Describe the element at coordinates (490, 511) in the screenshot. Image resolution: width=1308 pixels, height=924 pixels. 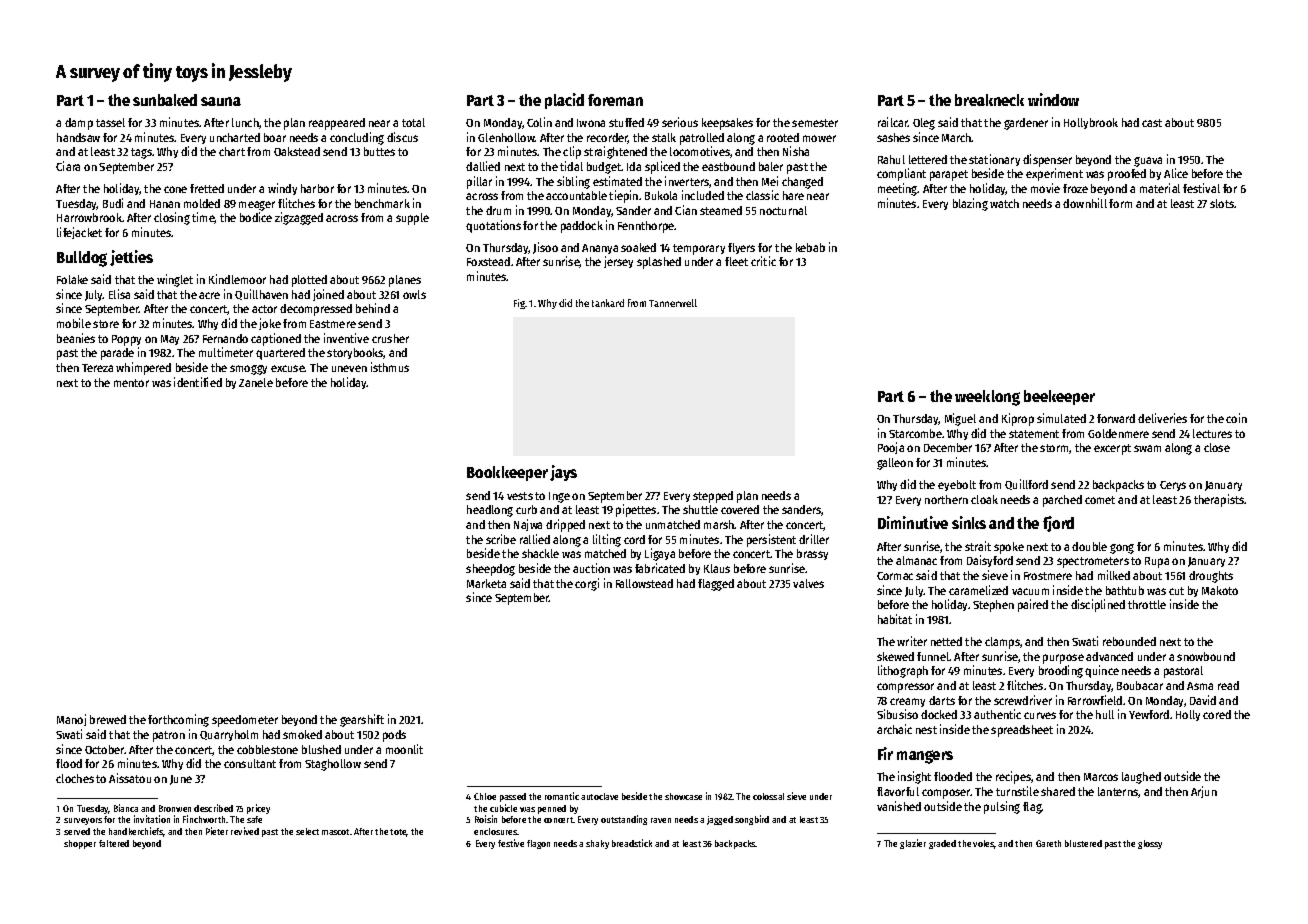
I see `headlong` at that location.
